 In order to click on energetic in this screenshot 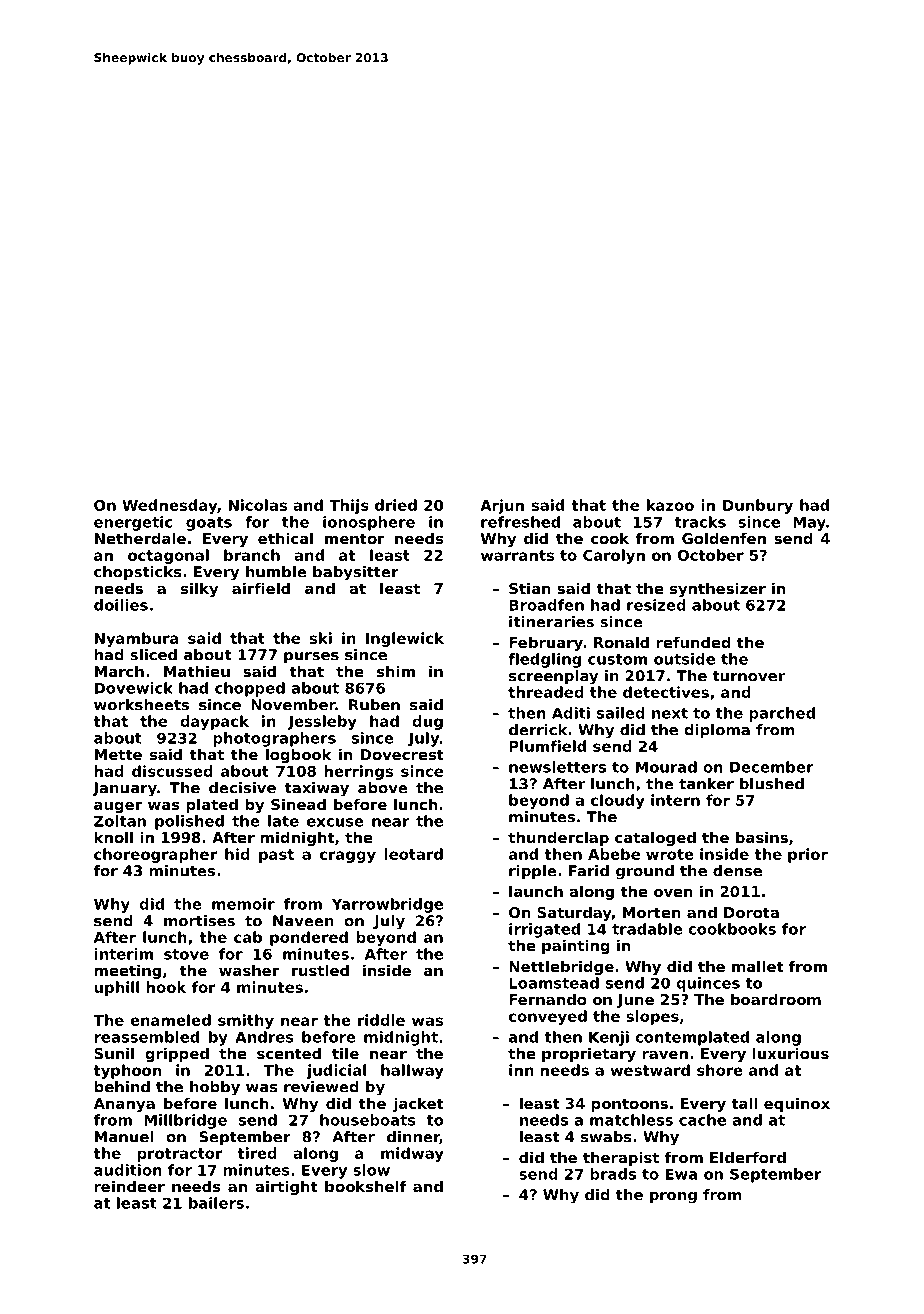, I will do `click(133, 523)`.
